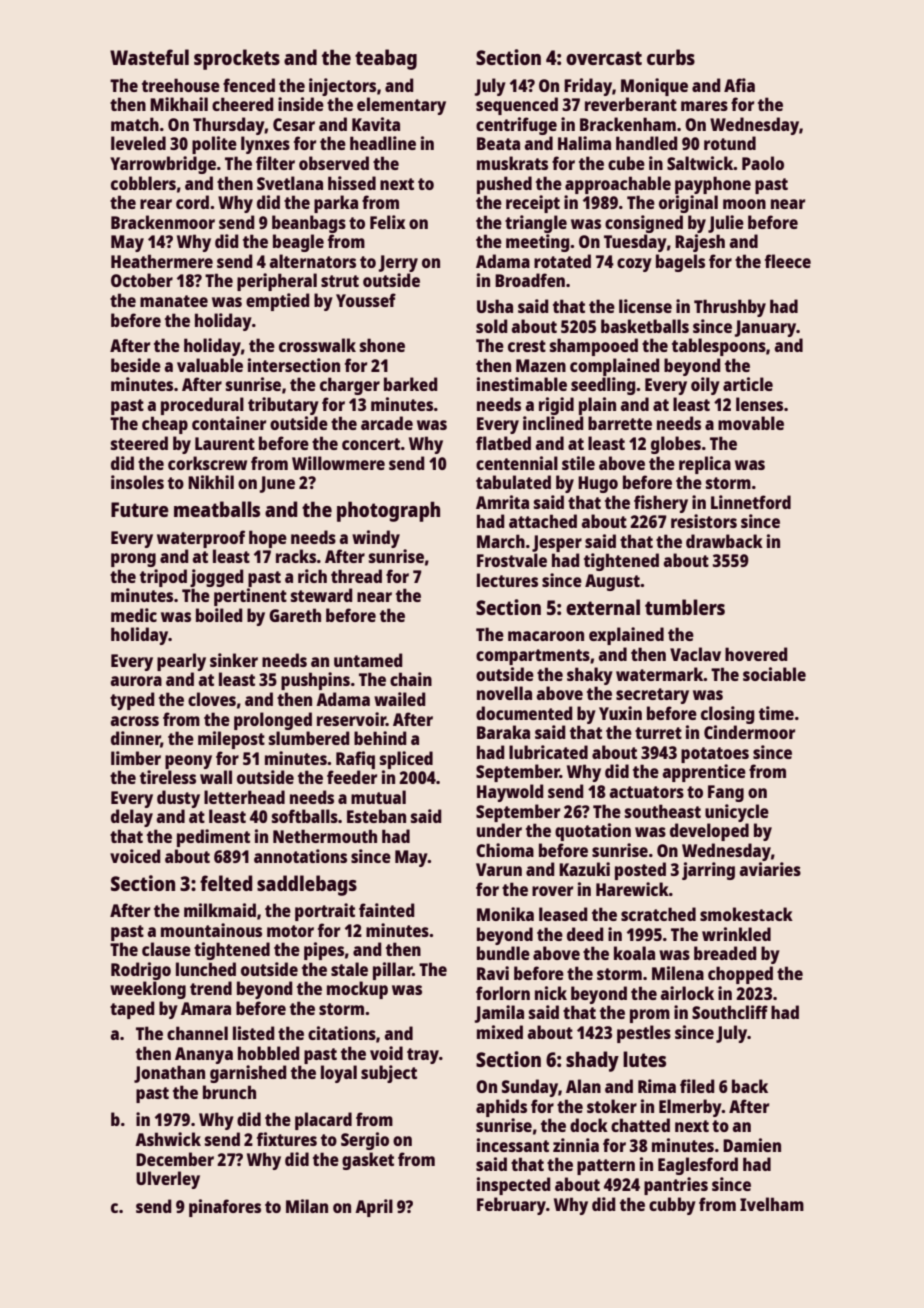 The width and height of the page is (924, 1308). What do you see at coordinates (265, 145) in the page?
I see `lynxes` at bounding box center [265, 145].
